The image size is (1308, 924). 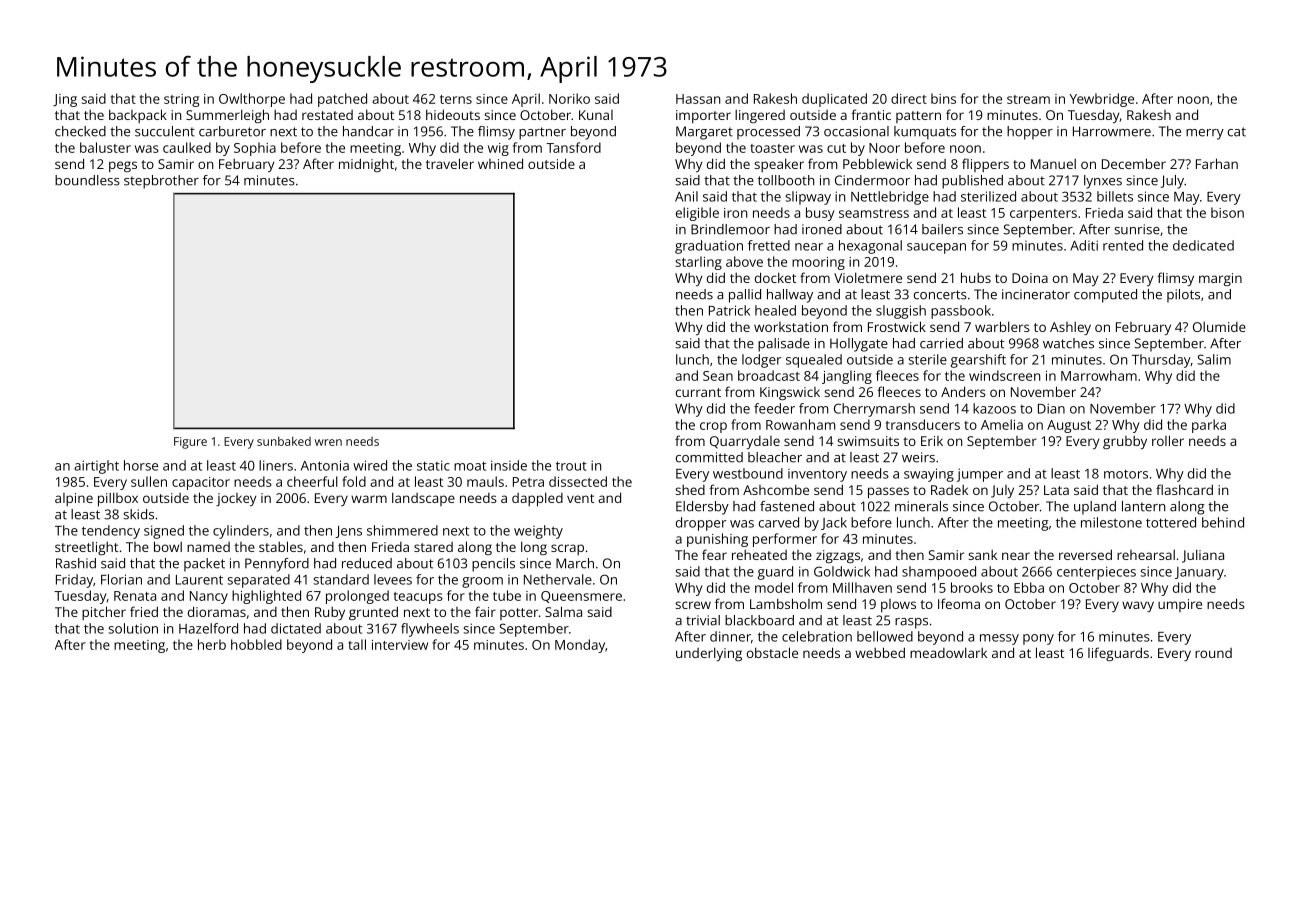 I want to click on importer, so click(x=703, y=116).
